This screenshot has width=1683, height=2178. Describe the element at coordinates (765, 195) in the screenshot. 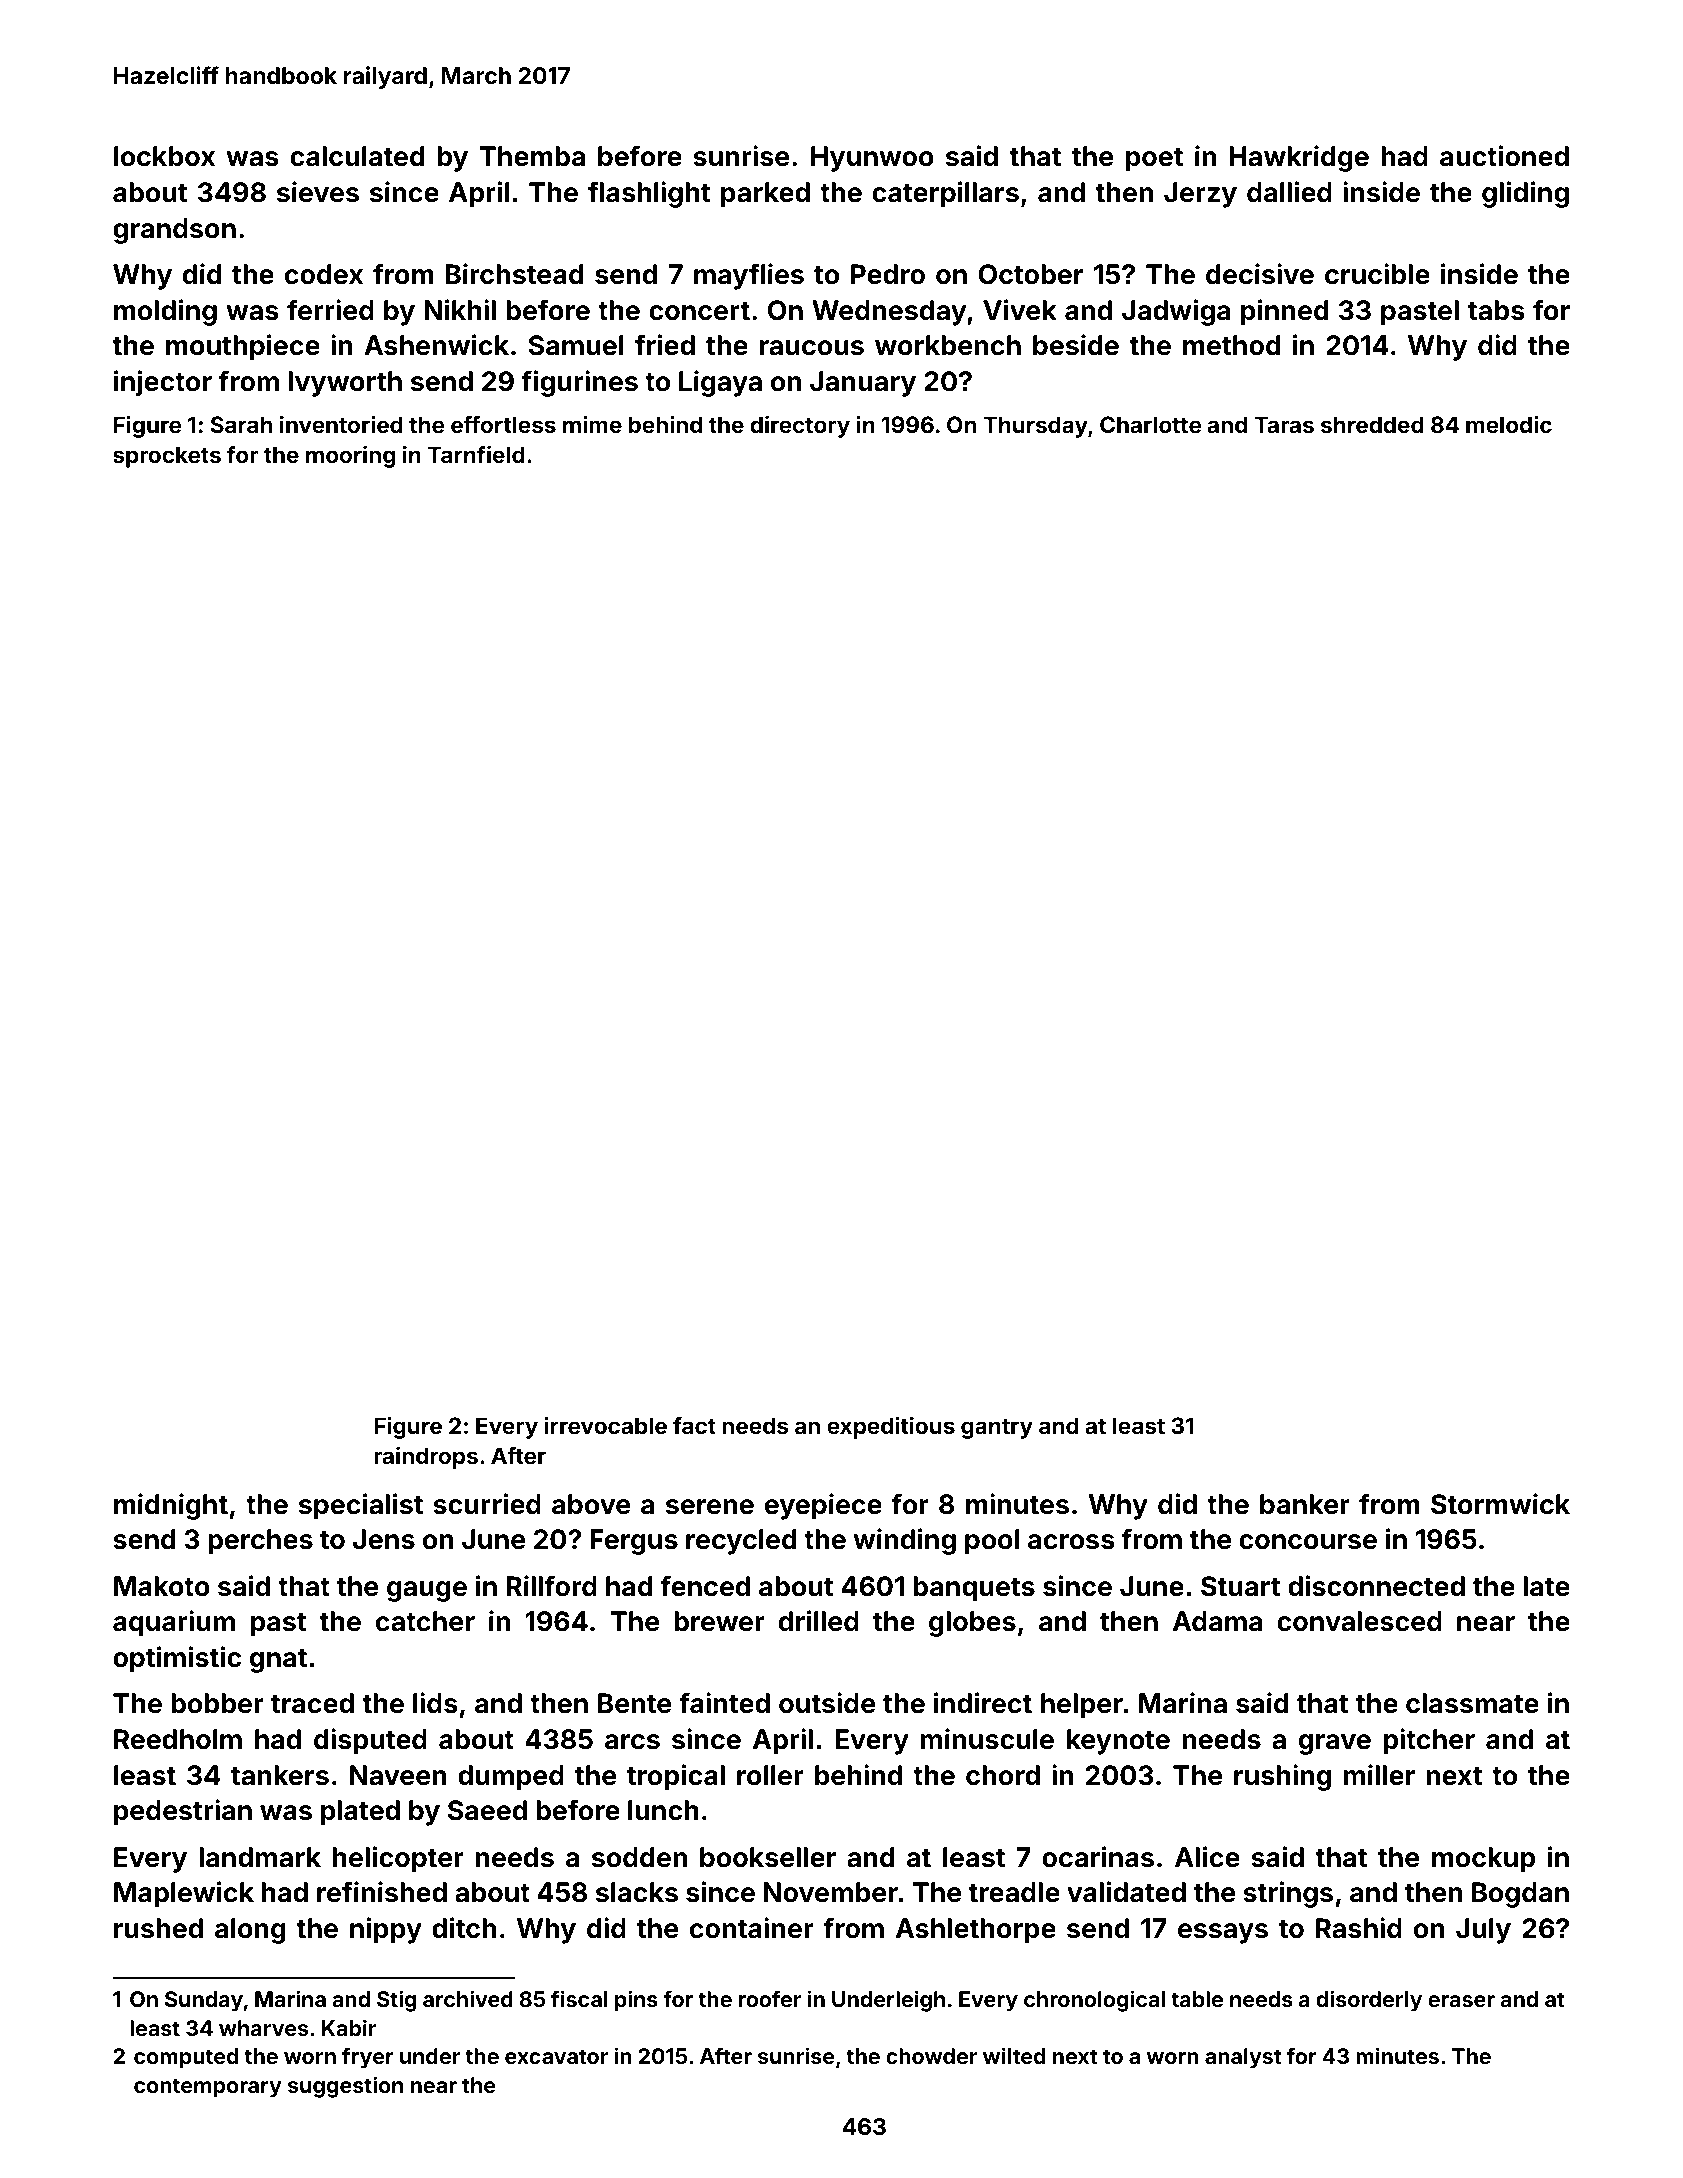

I see `parked` at that location.
